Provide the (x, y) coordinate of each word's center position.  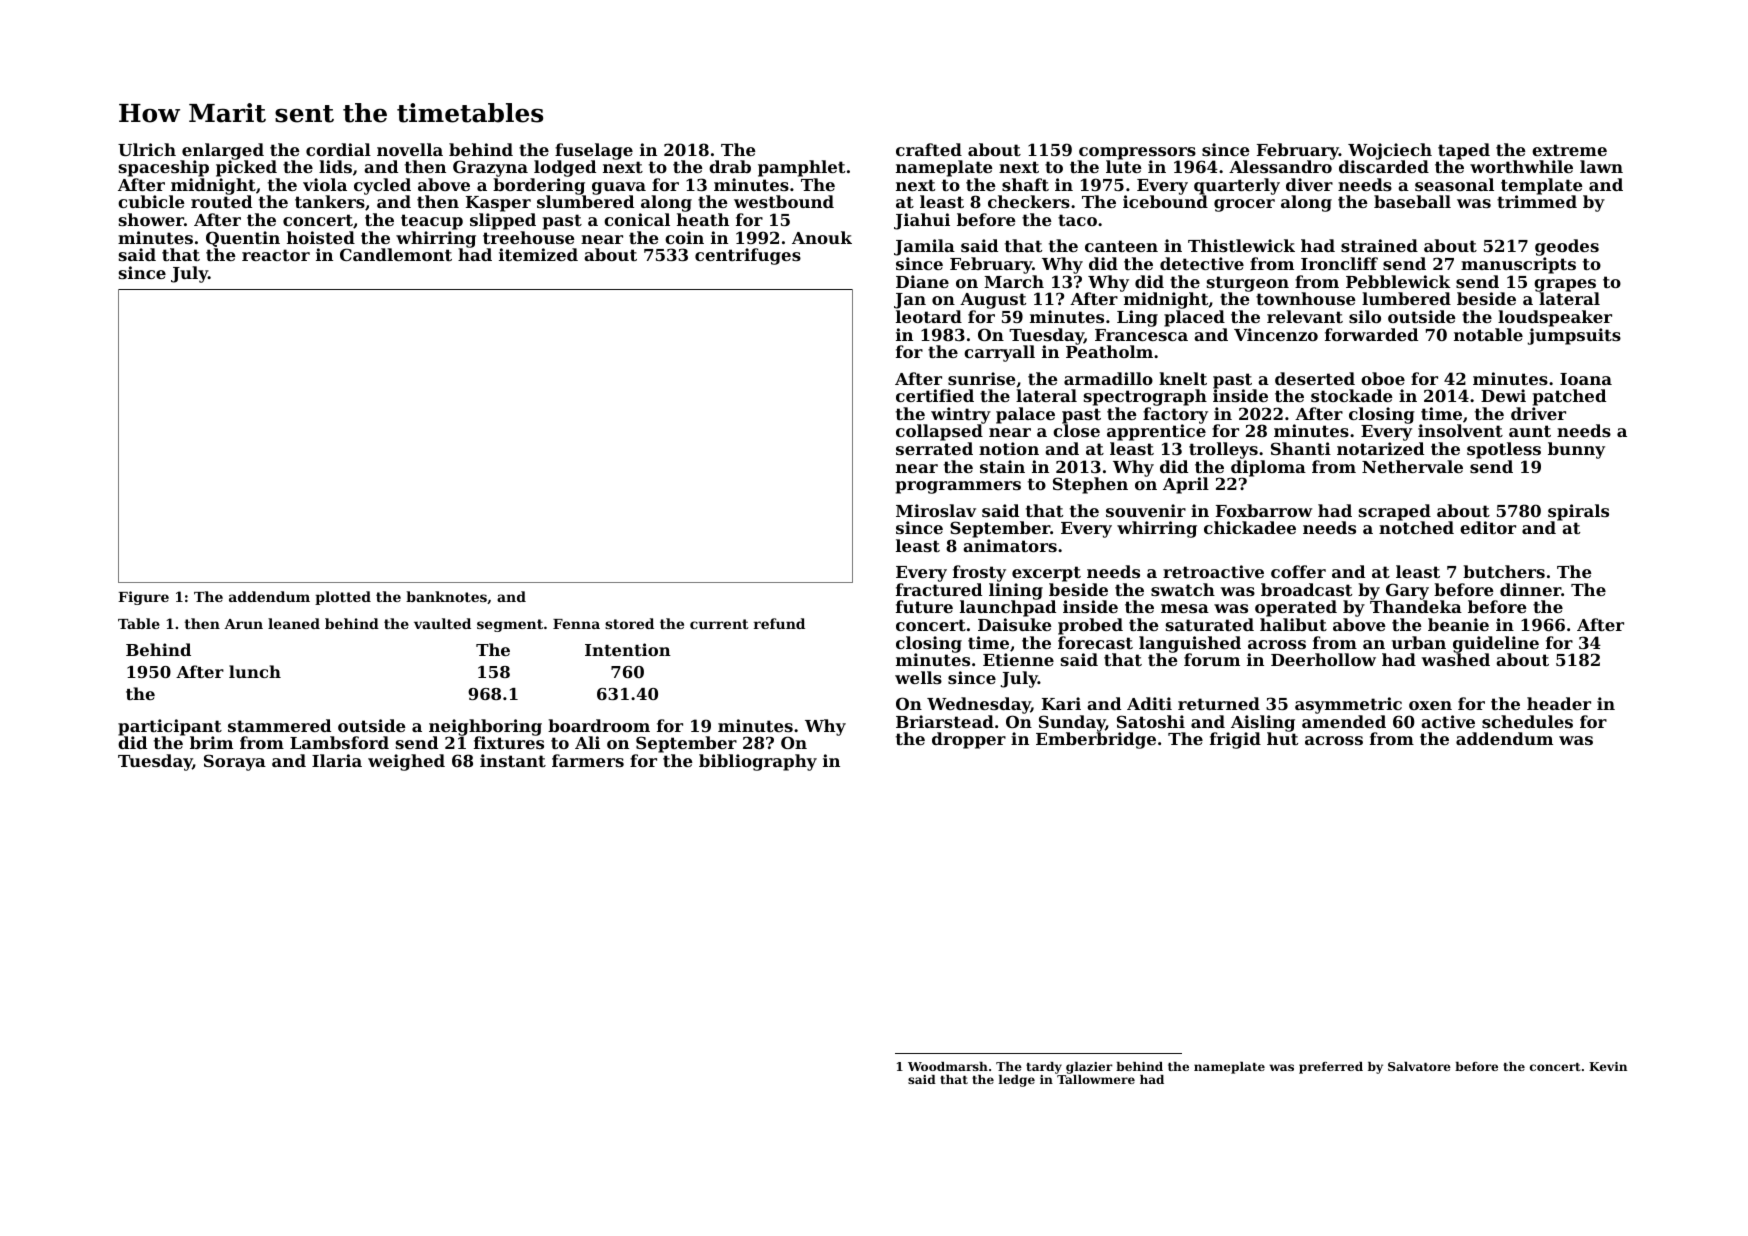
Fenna (576, 624)
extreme (1569, 150)
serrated (934, 448)
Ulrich (147, 149)
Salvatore (1419, 1066)
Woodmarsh (948, 1066)
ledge (1017, 1081)
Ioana (1586, 379)
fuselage (594, 151)
